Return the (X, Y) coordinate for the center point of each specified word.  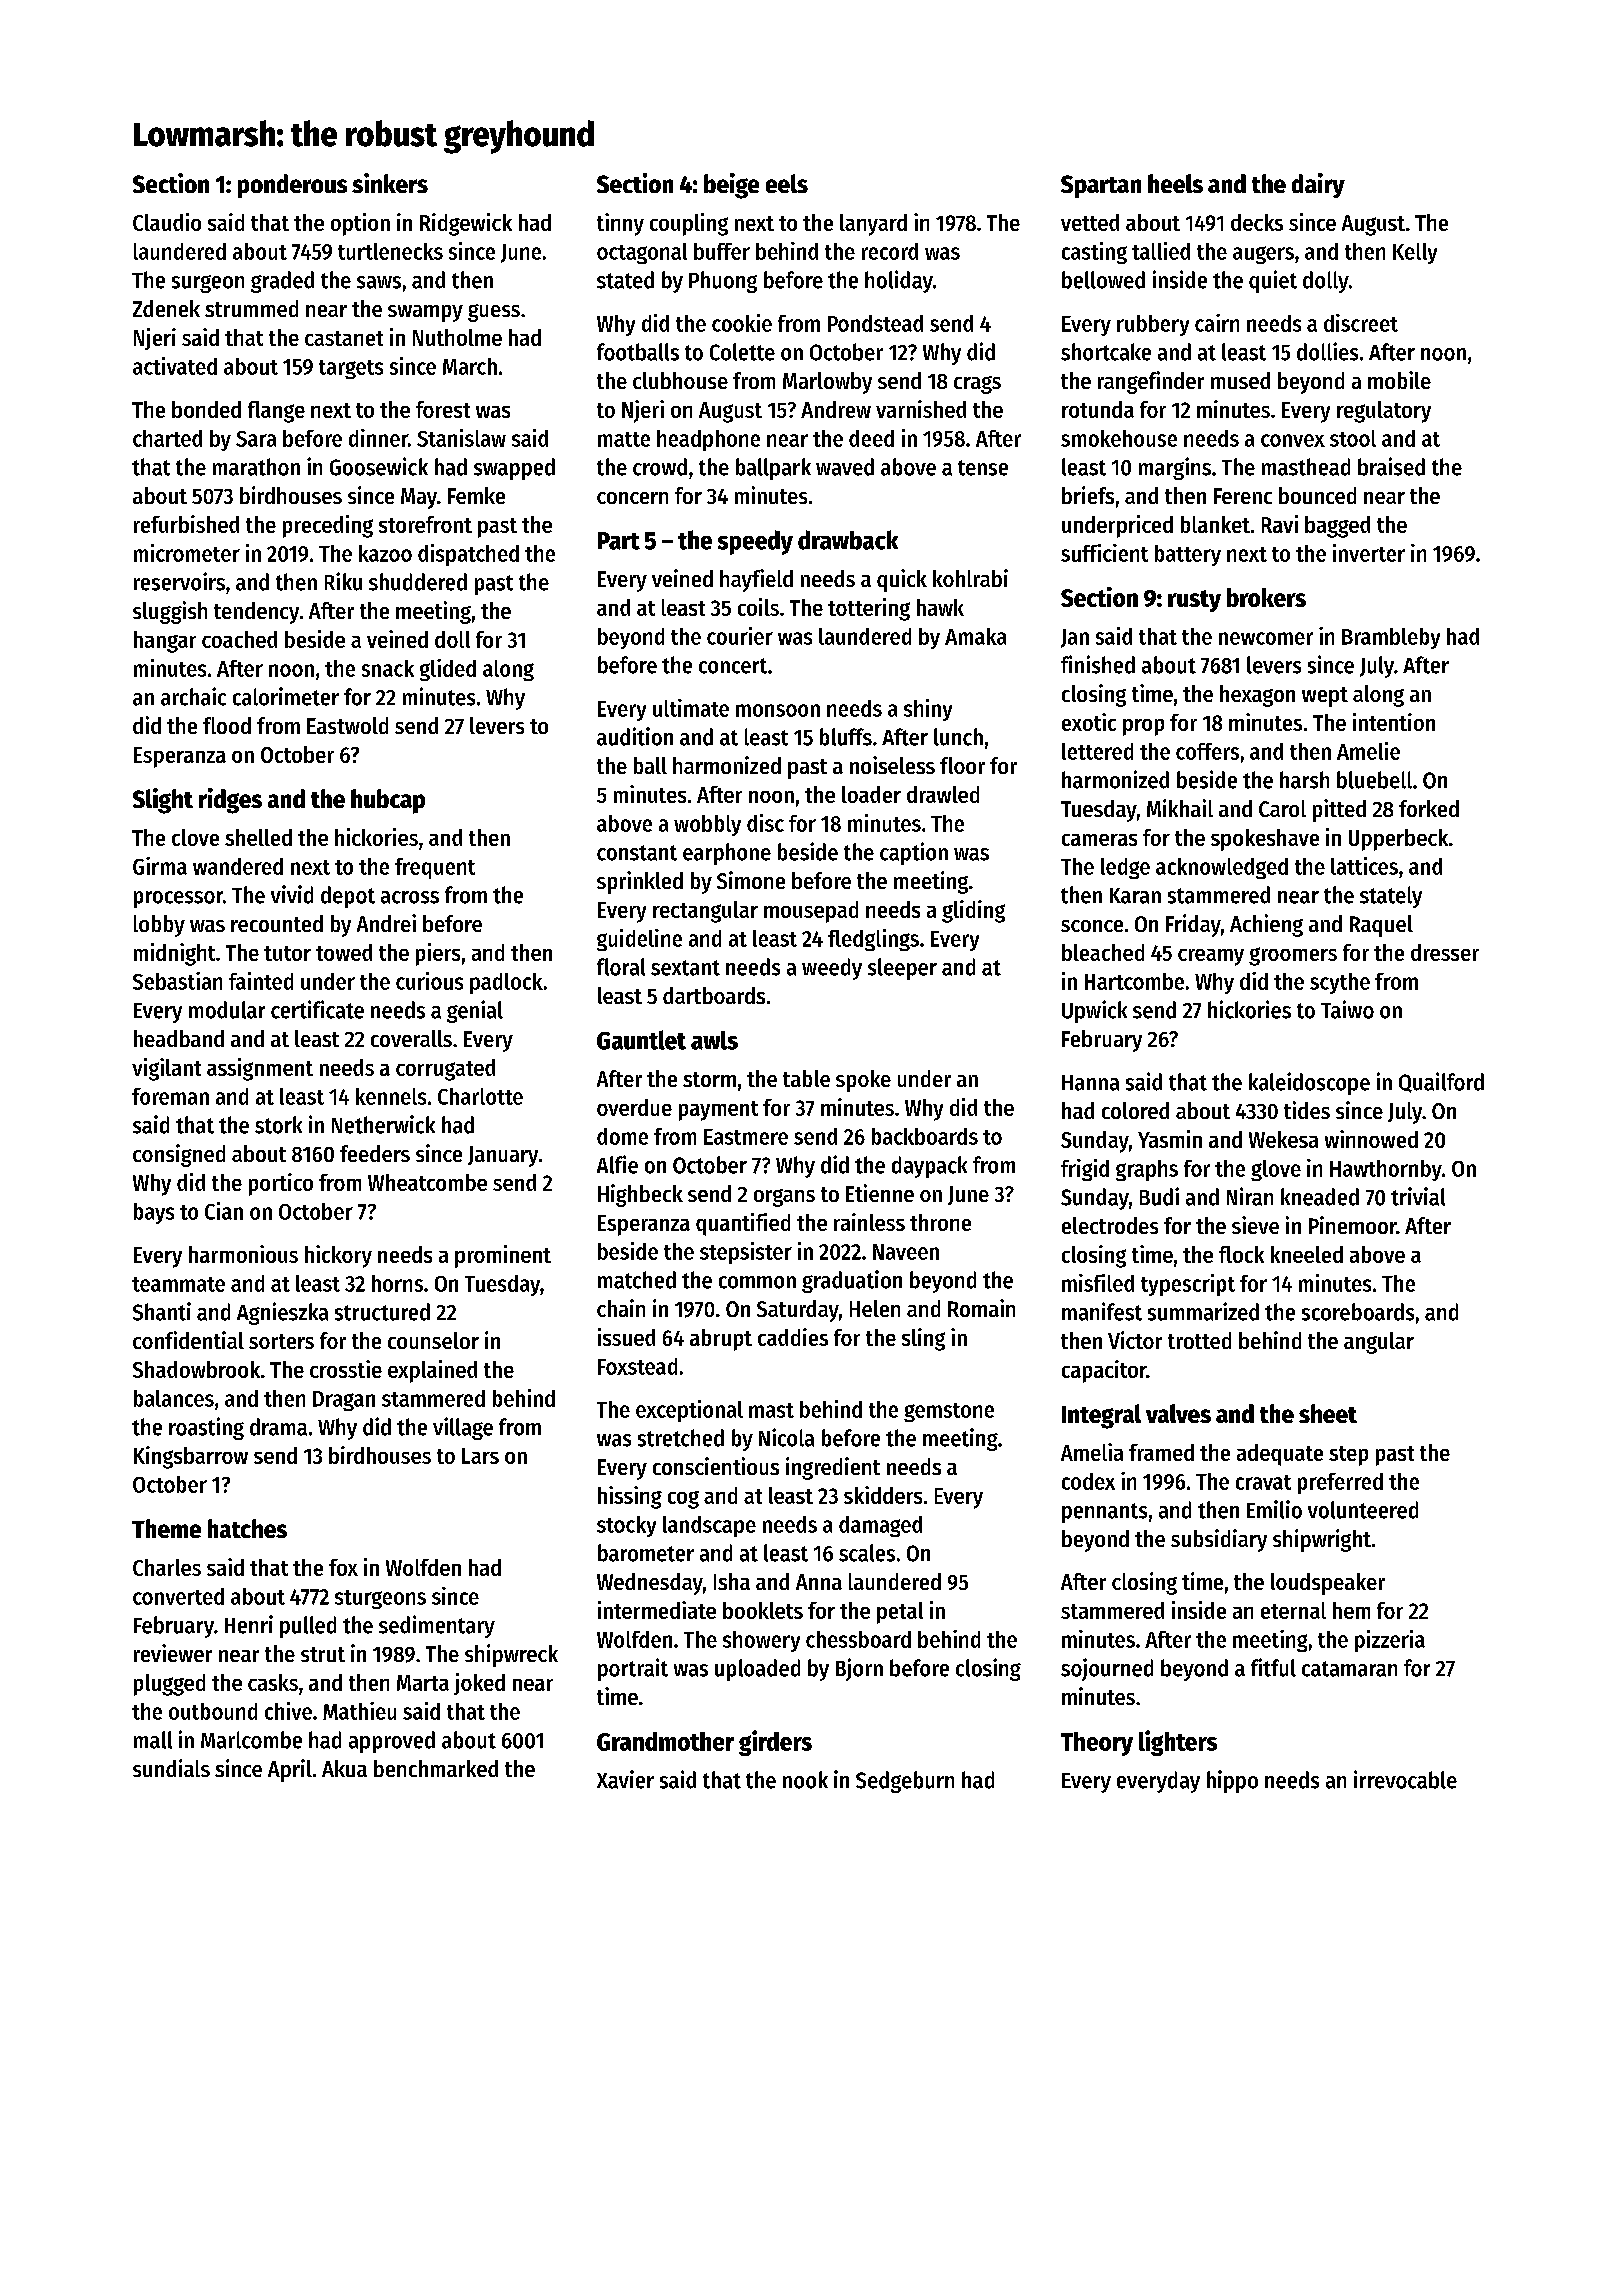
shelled (258, 837)
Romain (981, 1308)
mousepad (811, 912)
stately (1391, 897)
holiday (899, 281)
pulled (308, 1627)
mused (1240, 380)
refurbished (186, 524)
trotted (1199, 1340)
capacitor (1104, 1371)
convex (1293, 440)
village (463, 1428)
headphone (708, 440)
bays (154, 1213)
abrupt (721, 1340)
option (360, 224)
